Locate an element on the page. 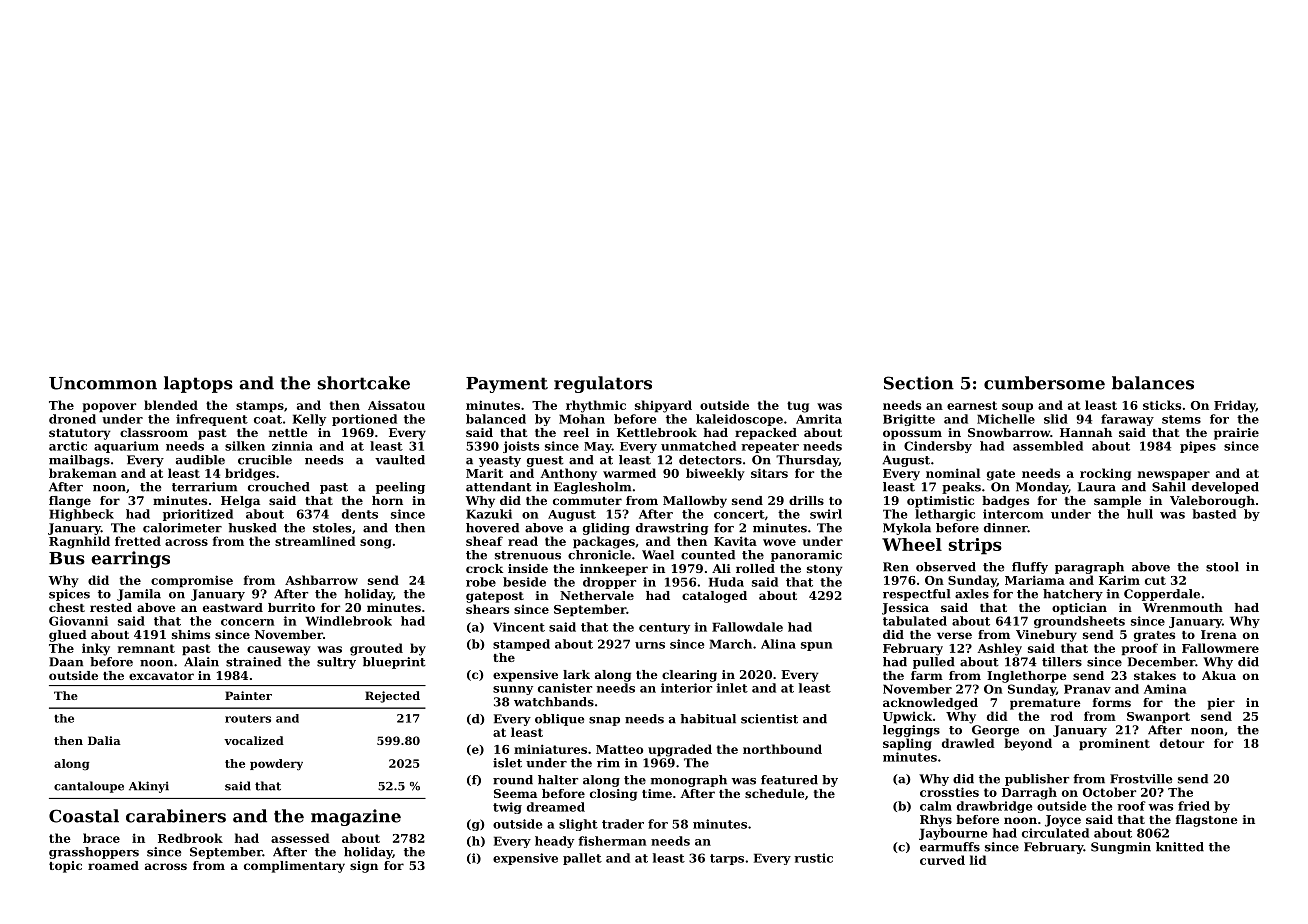  roamed is located at coordinates (113, 865).
